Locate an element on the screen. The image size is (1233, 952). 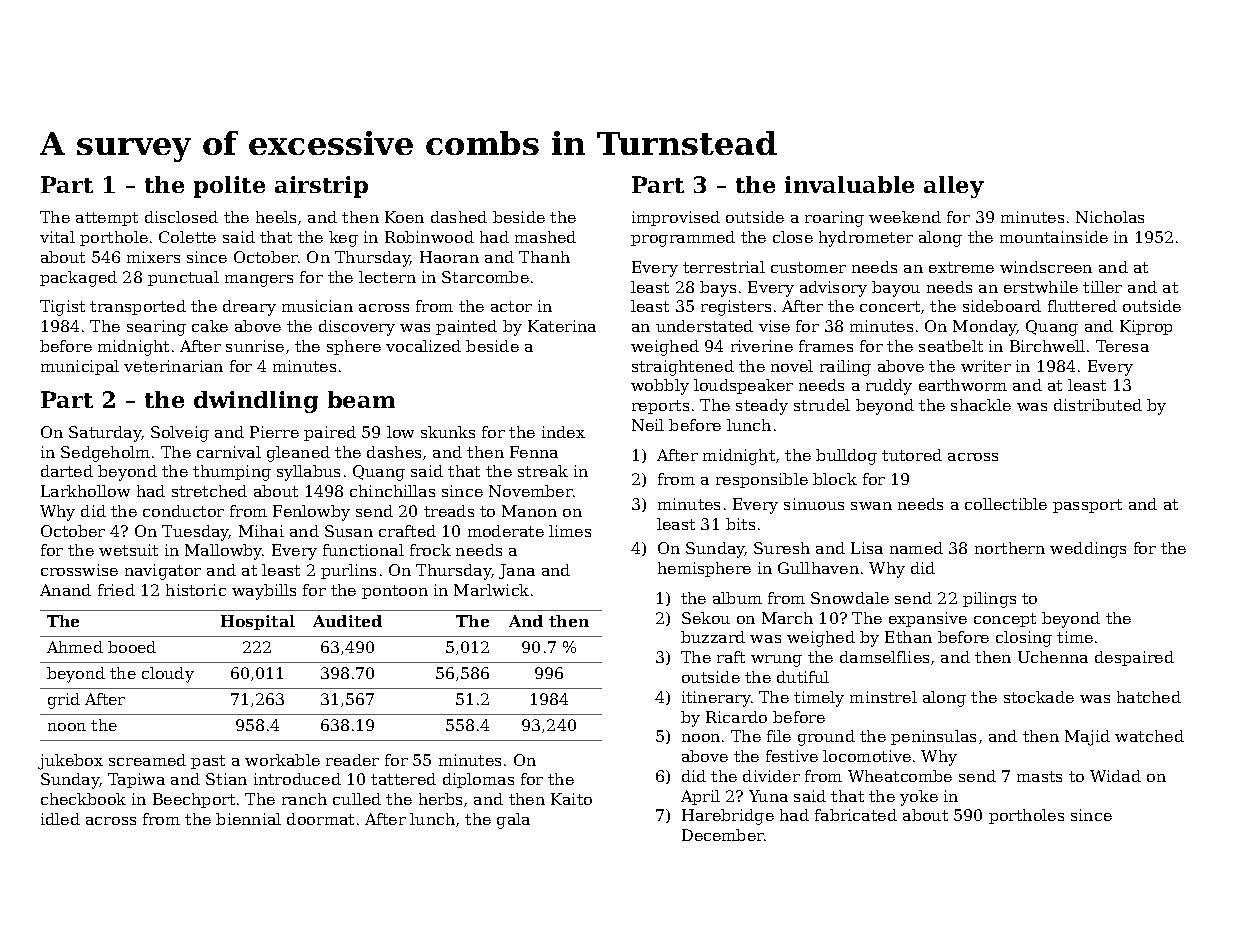
watched is located at coordinates (1149, 736).
